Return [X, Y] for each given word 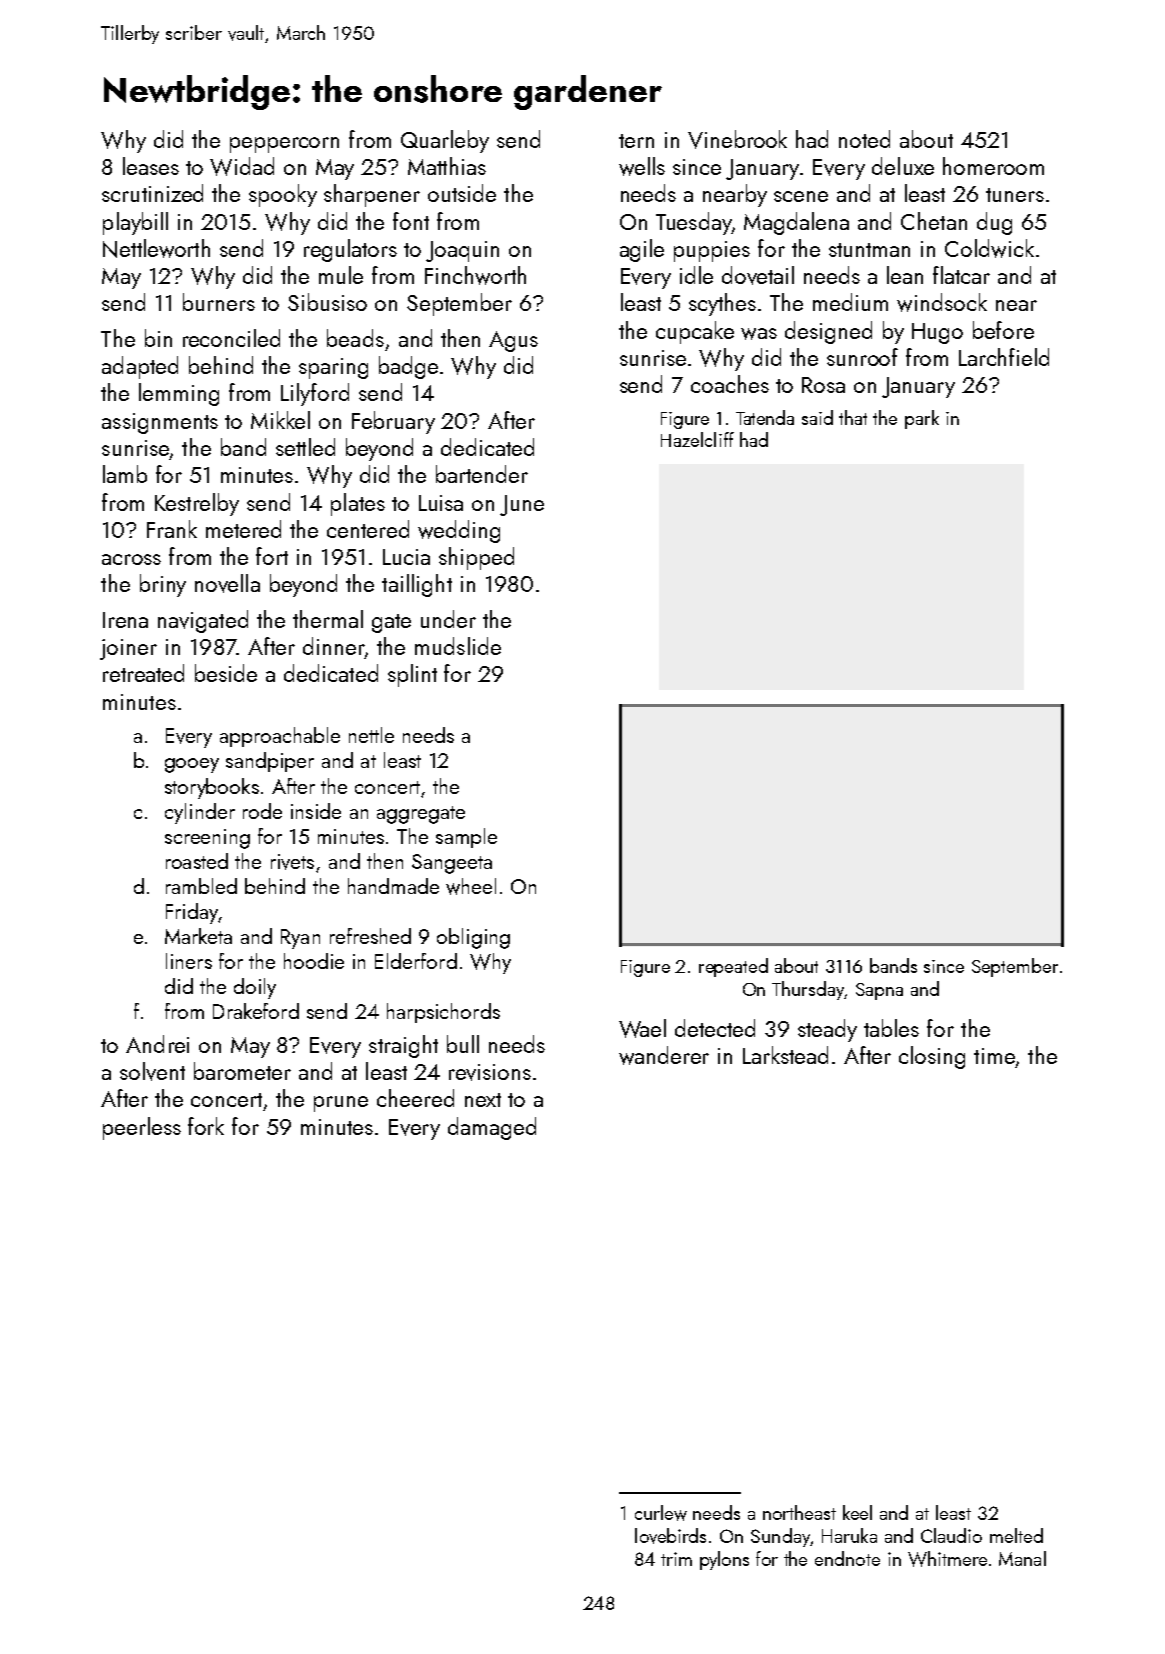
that [853, 417]
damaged [492, 1128]
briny [163, 585]
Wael [642, 1028]
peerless [142, 1128]
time [994, 1056]
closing [932, 1057]
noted [864, 139]
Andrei [157, 1044]
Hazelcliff [697, 439]
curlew [661, 1513]
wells [642, 166]
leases [151, 166]
